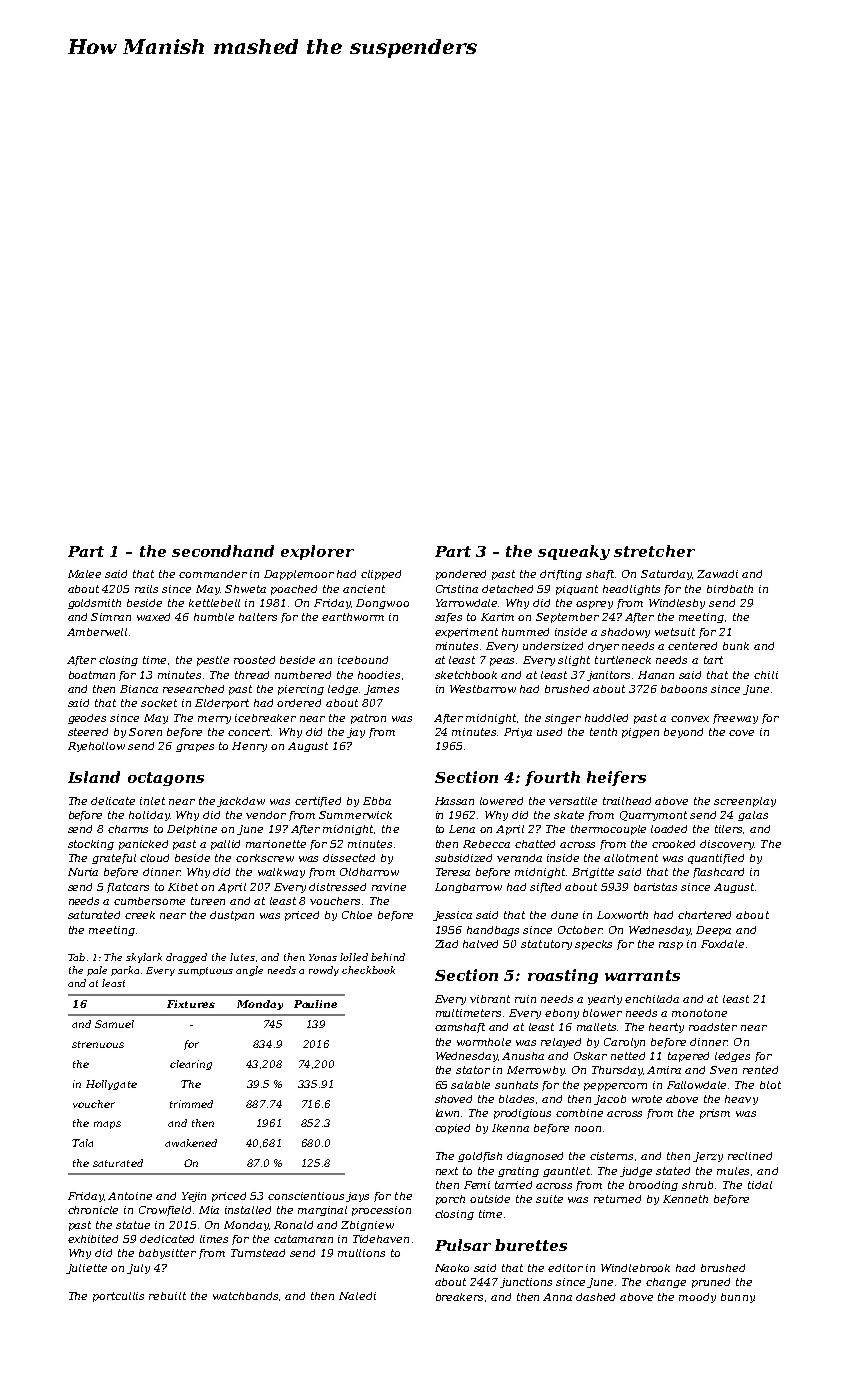  What do you see at coordinates (369, 872) in the page?
I see `Oldharrow` at bounding box center [369, 872].
